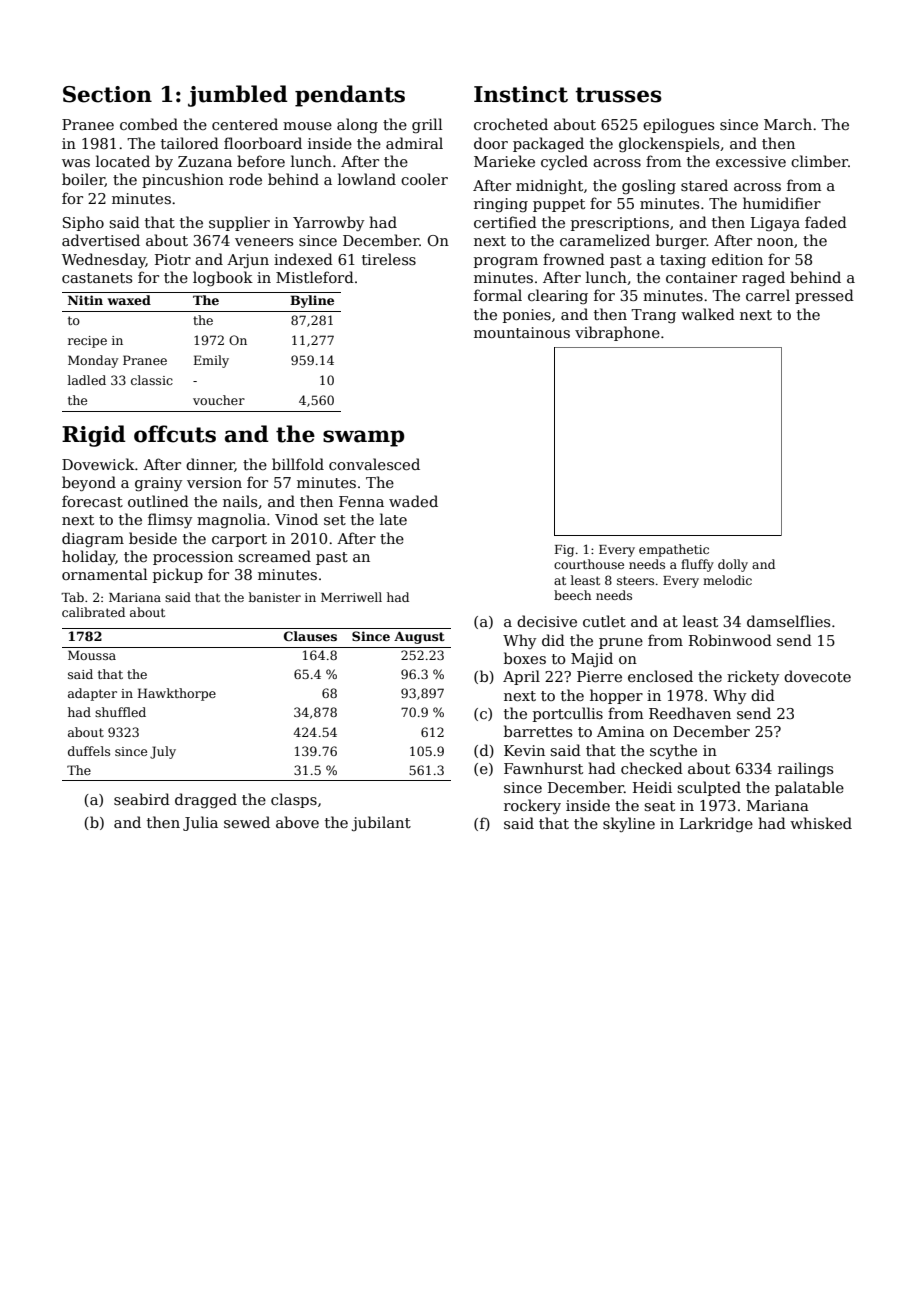  I want to click on pendants, so click(350, 96).
